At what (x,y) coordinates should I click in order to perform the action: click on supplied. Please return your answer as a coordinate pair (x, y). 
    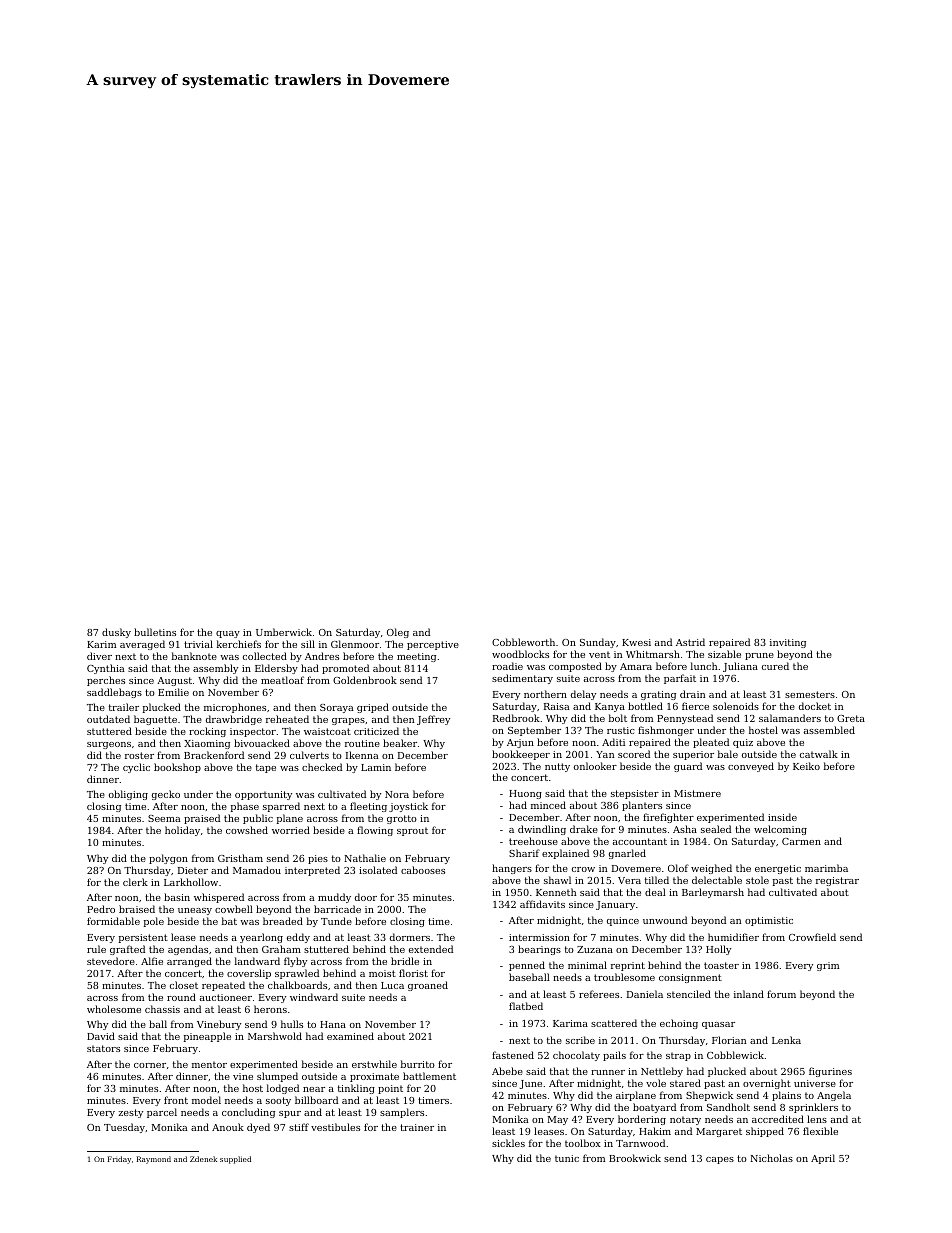
    Looking at the image, I should click on (235, 1160).
